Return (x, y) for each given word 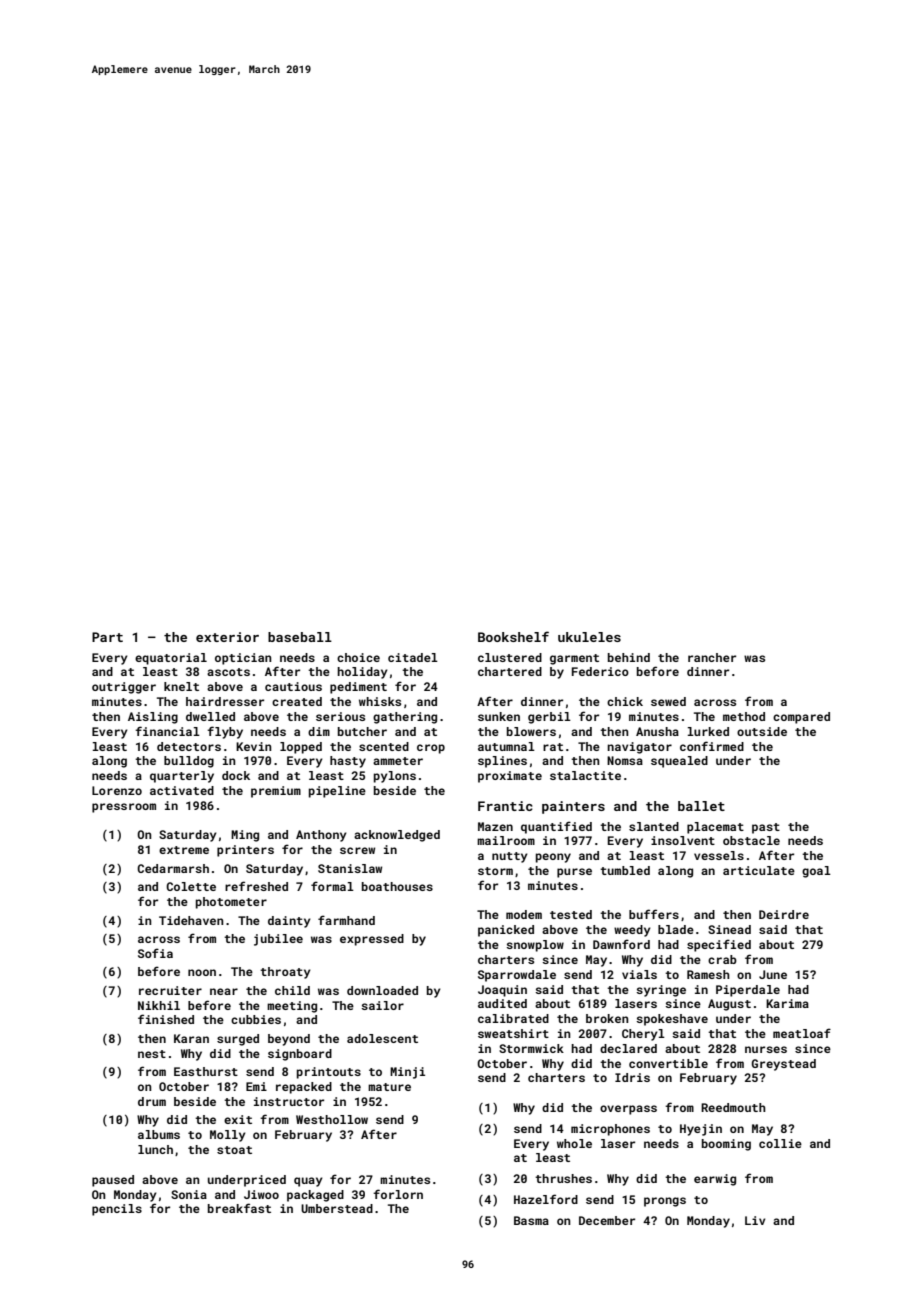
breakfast (239, 1208)
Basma (531, 1220)
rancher (712, 657)
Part (107, 637)
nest (152, 1054)
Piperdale (748, 991)
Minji (407, 1073)
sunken (499, 716)
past (766, 828)
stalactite (585, 775)
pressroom (124, 808)
